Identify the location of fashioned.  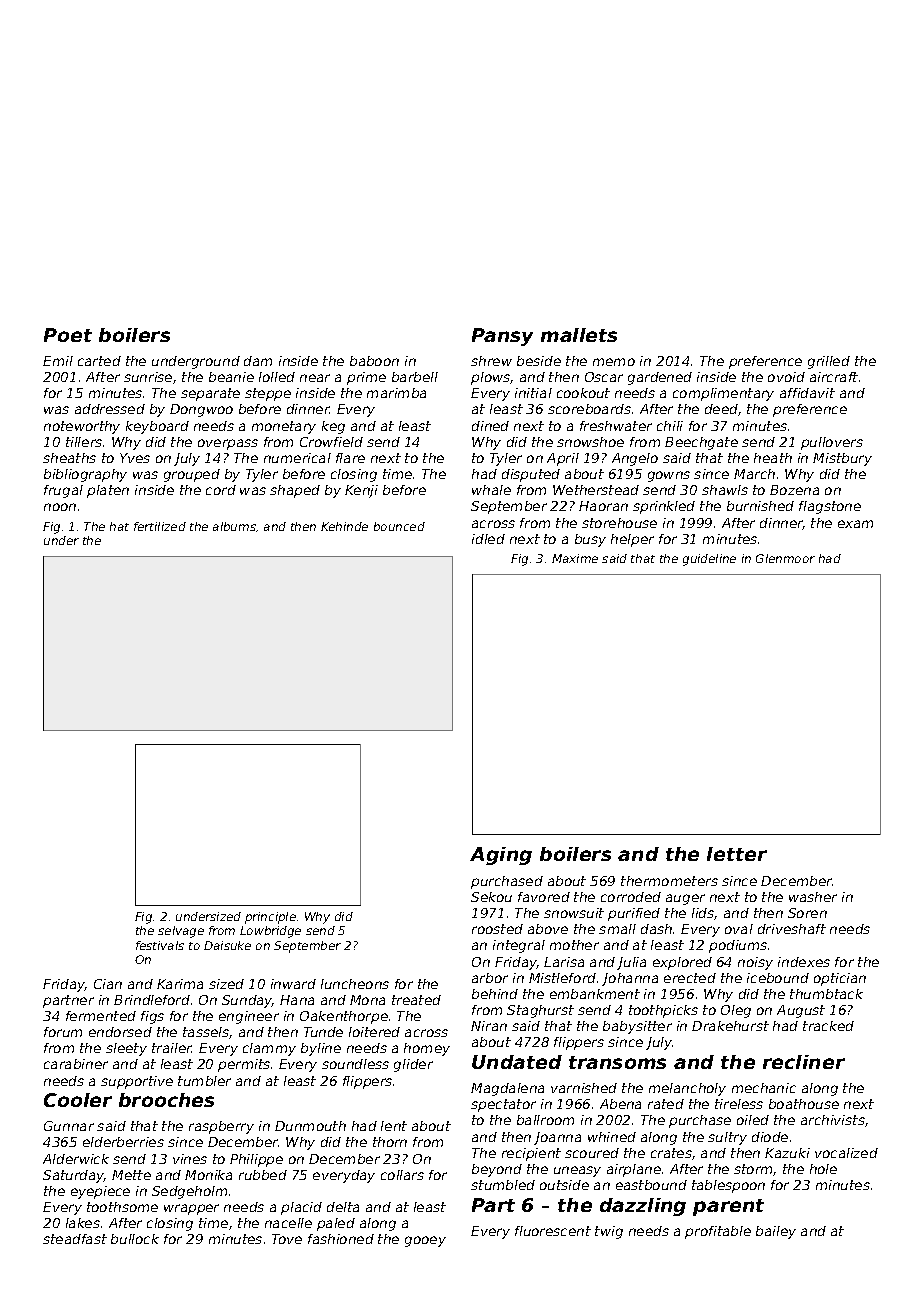
(341, 1239).
